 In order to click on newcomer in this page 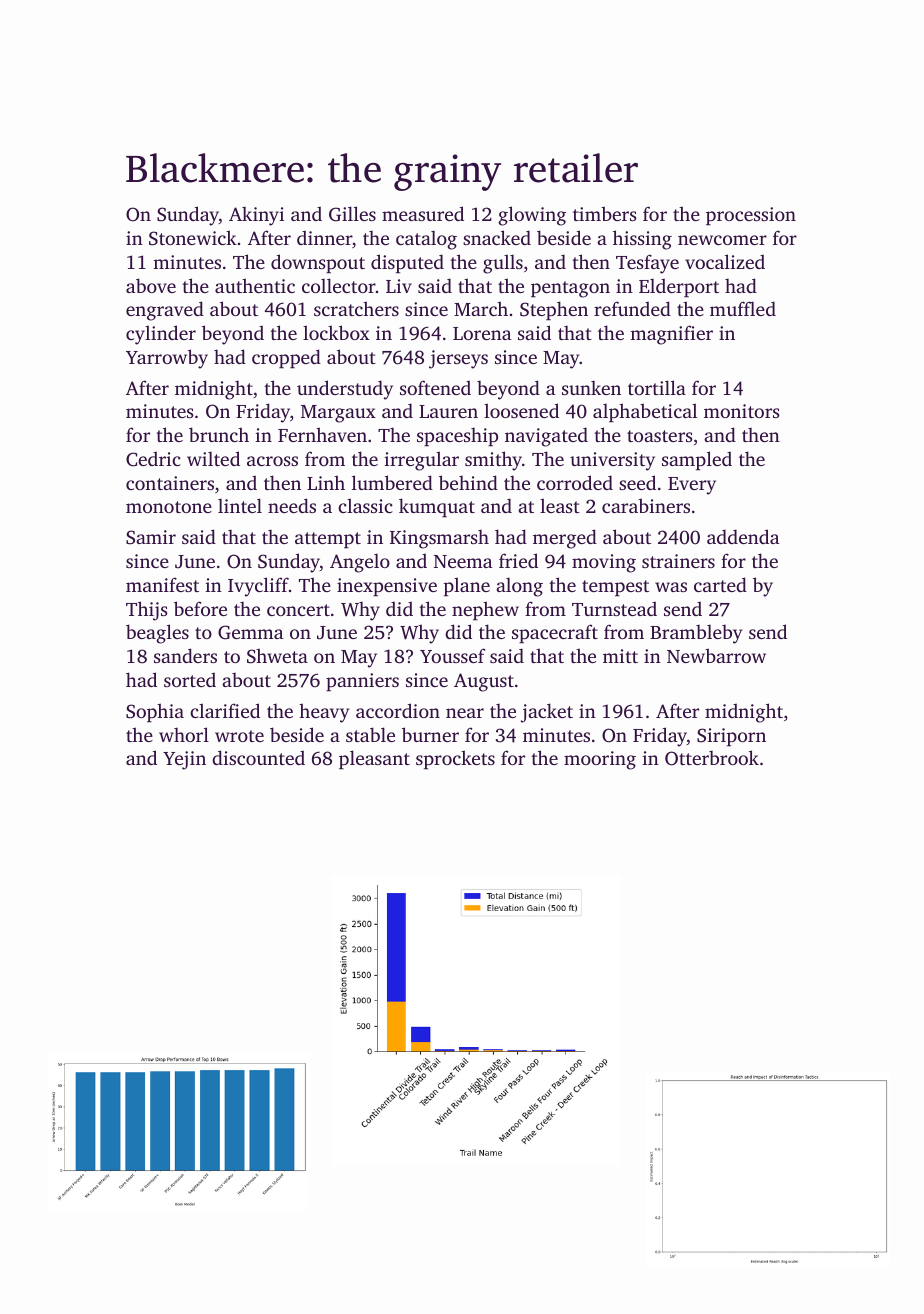, I will do `click(722, 240)`.
